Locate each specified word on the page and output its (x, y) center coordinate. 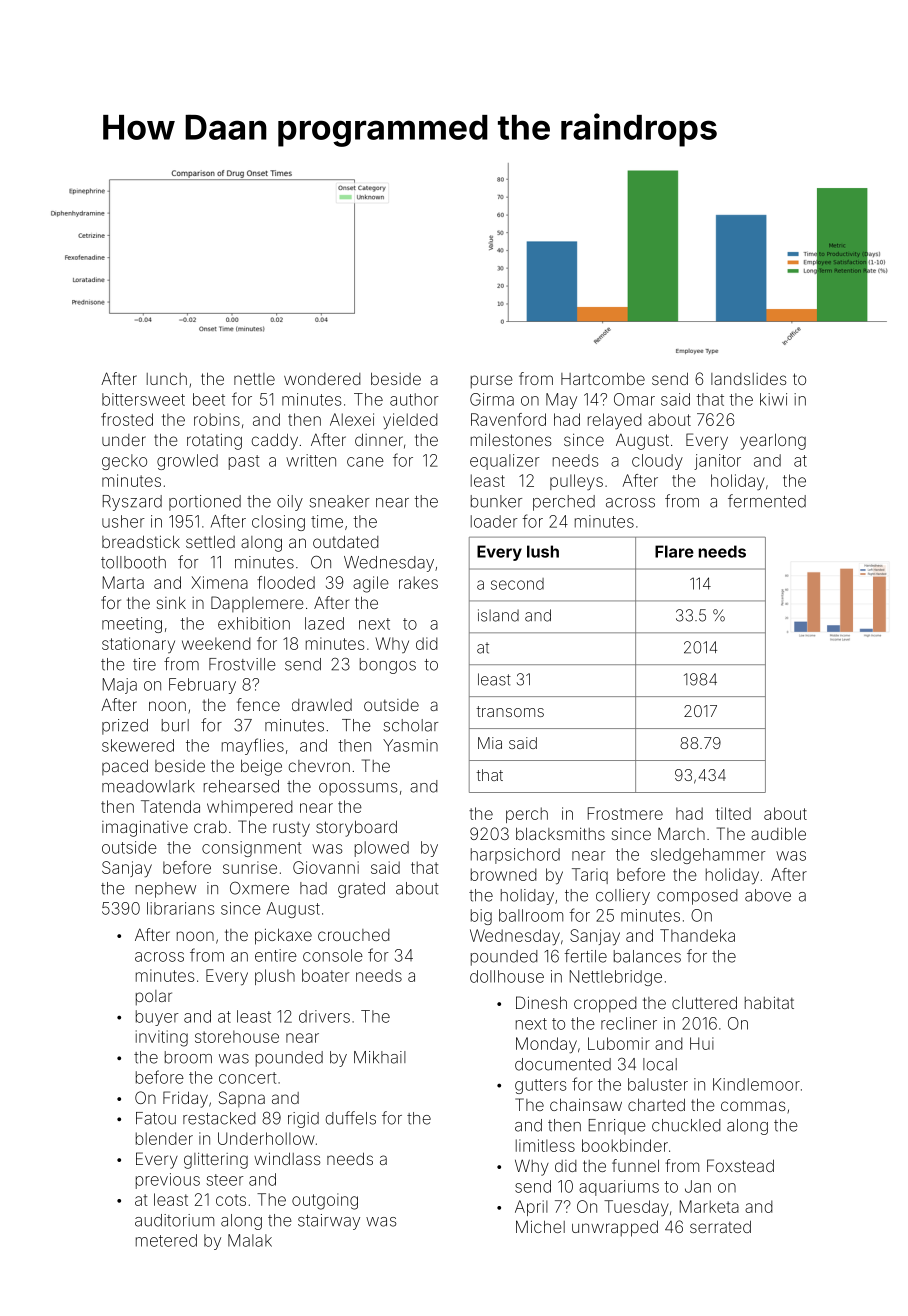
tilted (733, 813)
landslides (749, 379)
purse (492, 382)
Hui (702, 1043)
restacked (219, 1118)
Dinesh (541, 1002)
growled (187, 462)
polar (154, 998)
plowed (382, 849)
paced (125, 767)
